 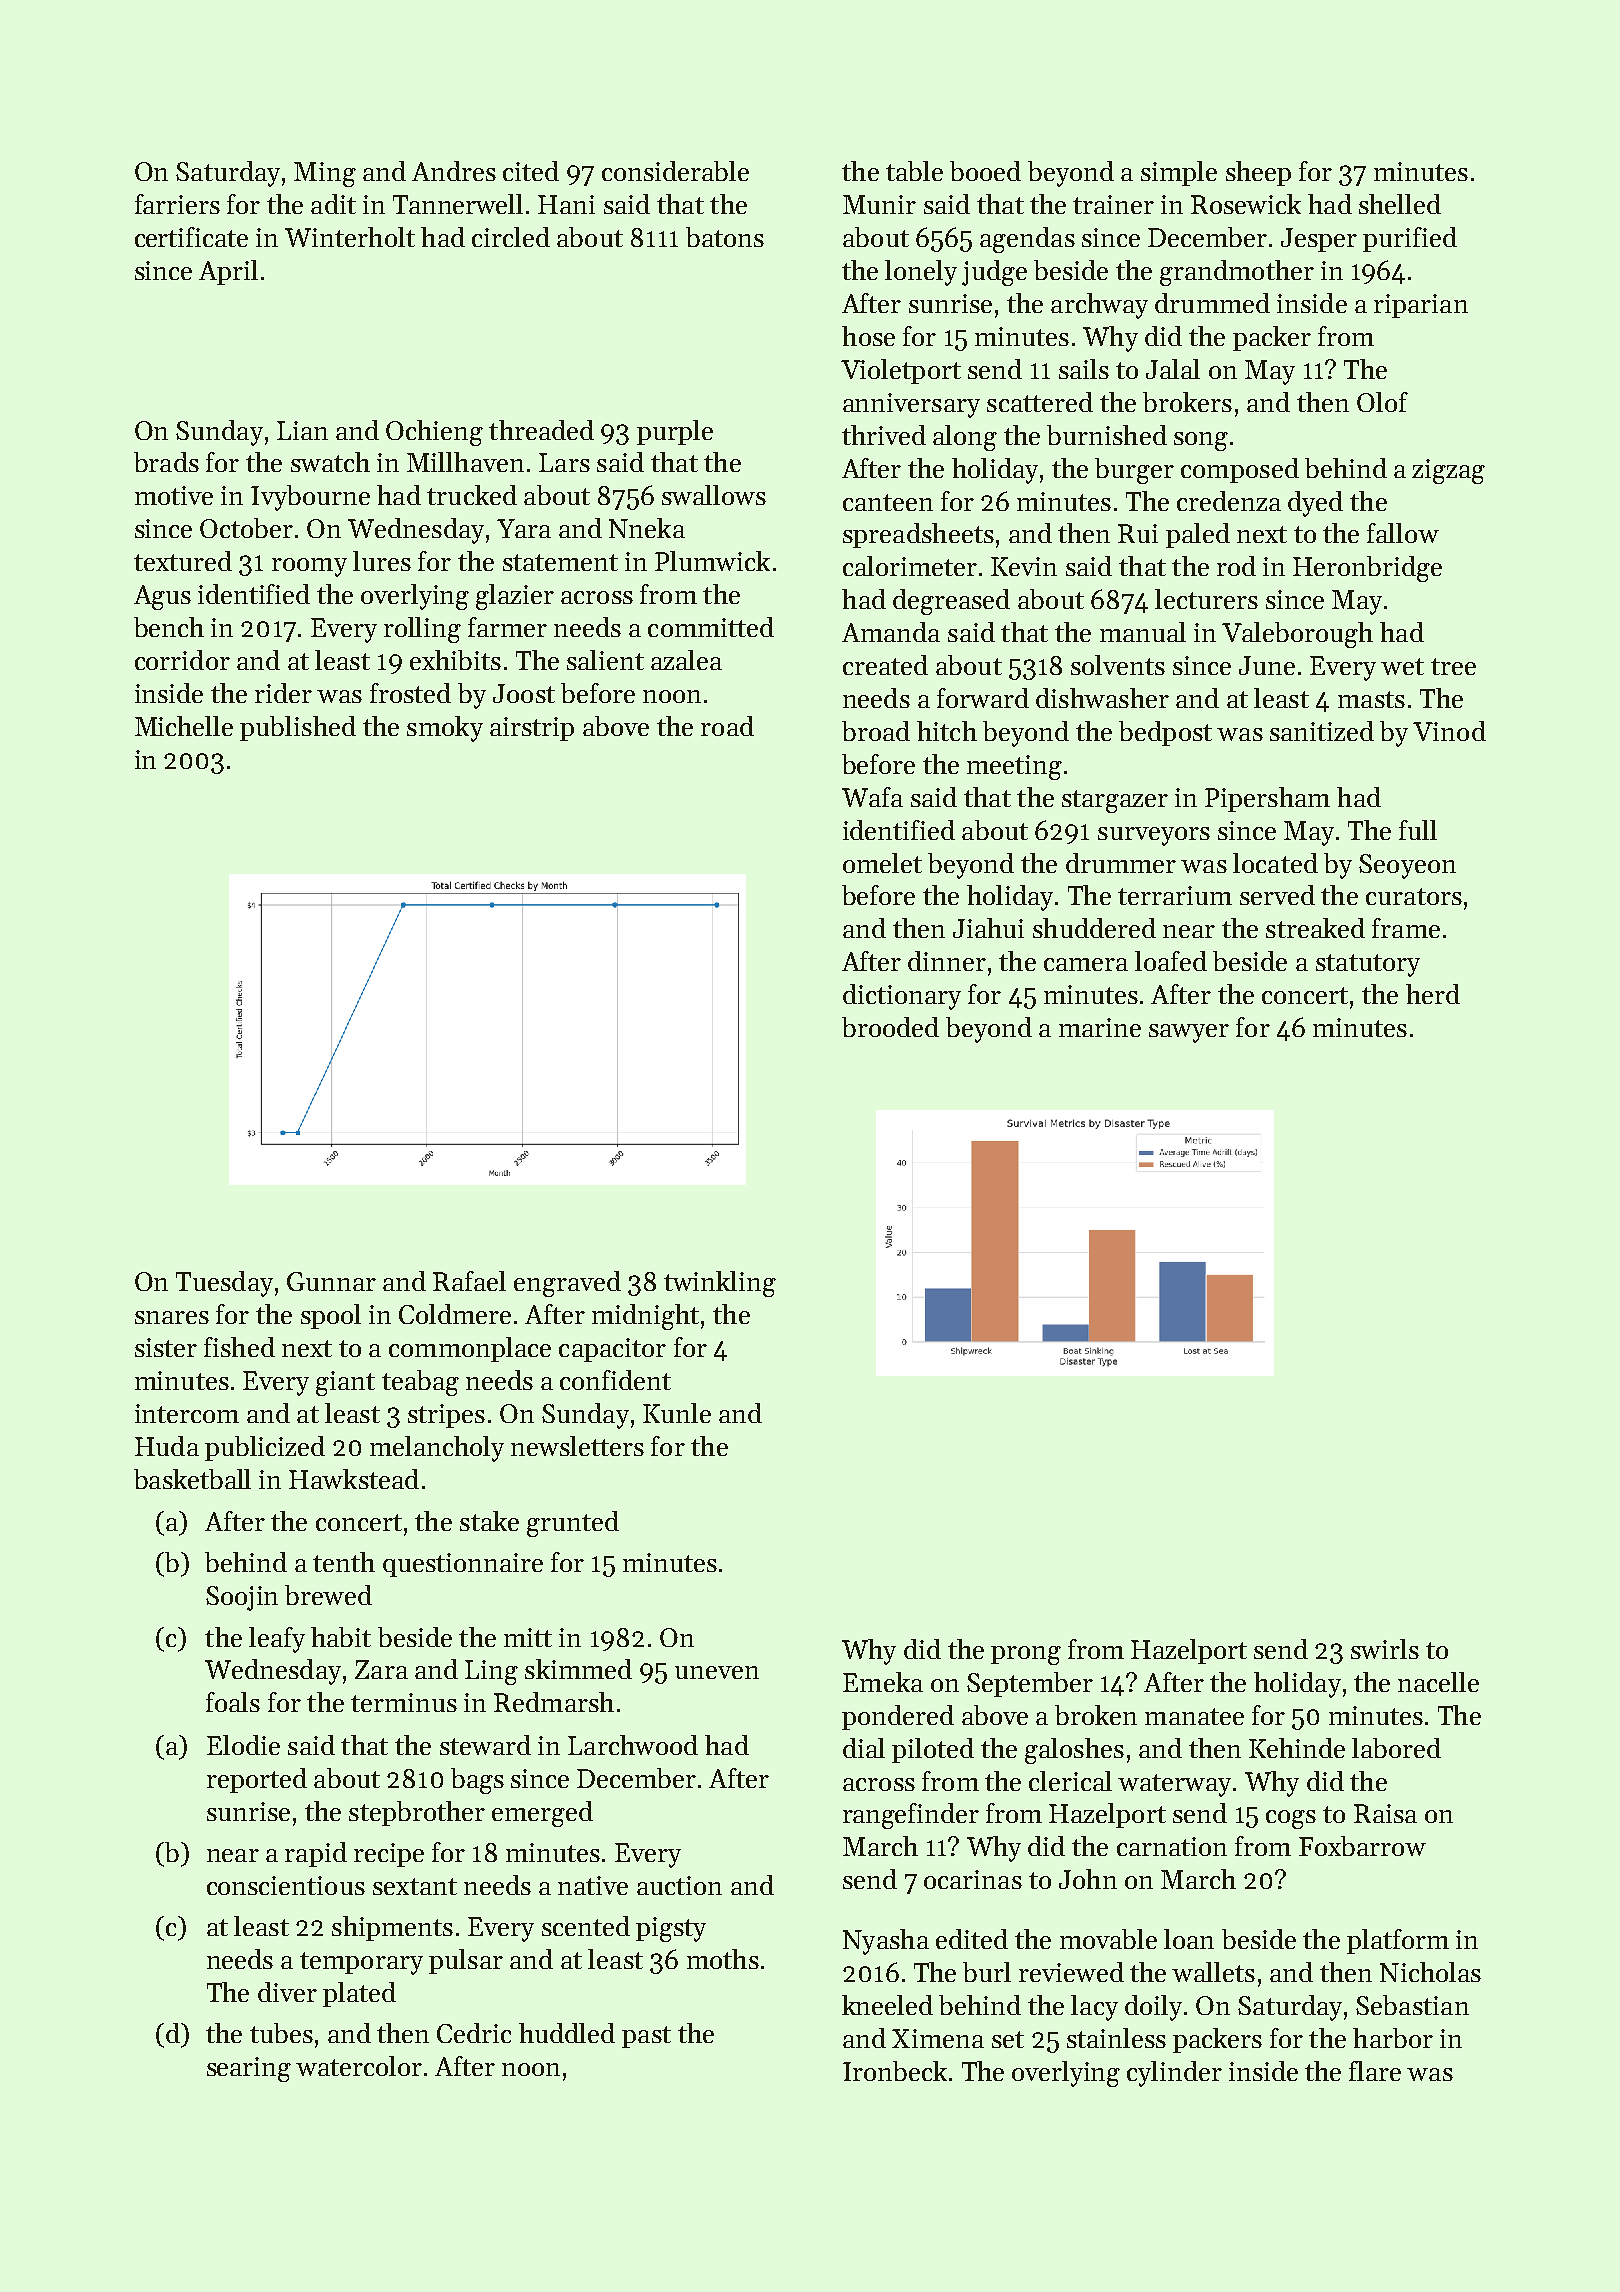 I want to click on midnight, so click(x=645, y=1317).
